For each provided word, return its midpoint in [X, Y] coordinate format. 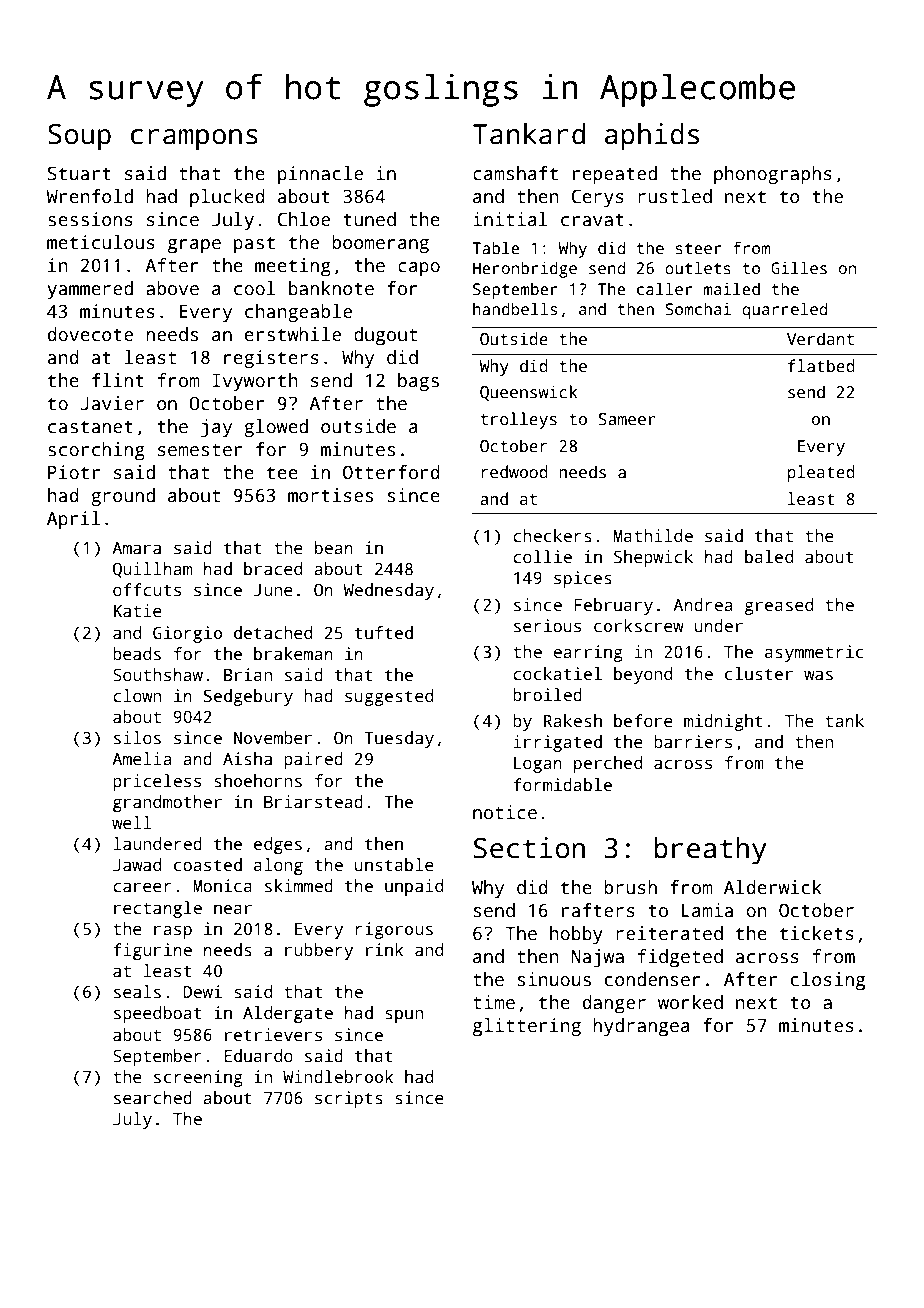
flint [118, 380]
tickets [817, 933]
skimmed [299, 886]
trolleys [519, 420]
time [494, 1002]
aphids [652, 137]
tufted [384, 633]
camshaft [515, 173]
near [233, 910]
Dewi [202, 992]
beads [137, 654]
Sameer [627, 419]
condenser [653, 979]
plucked [227, 198]
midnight [723, 722]
